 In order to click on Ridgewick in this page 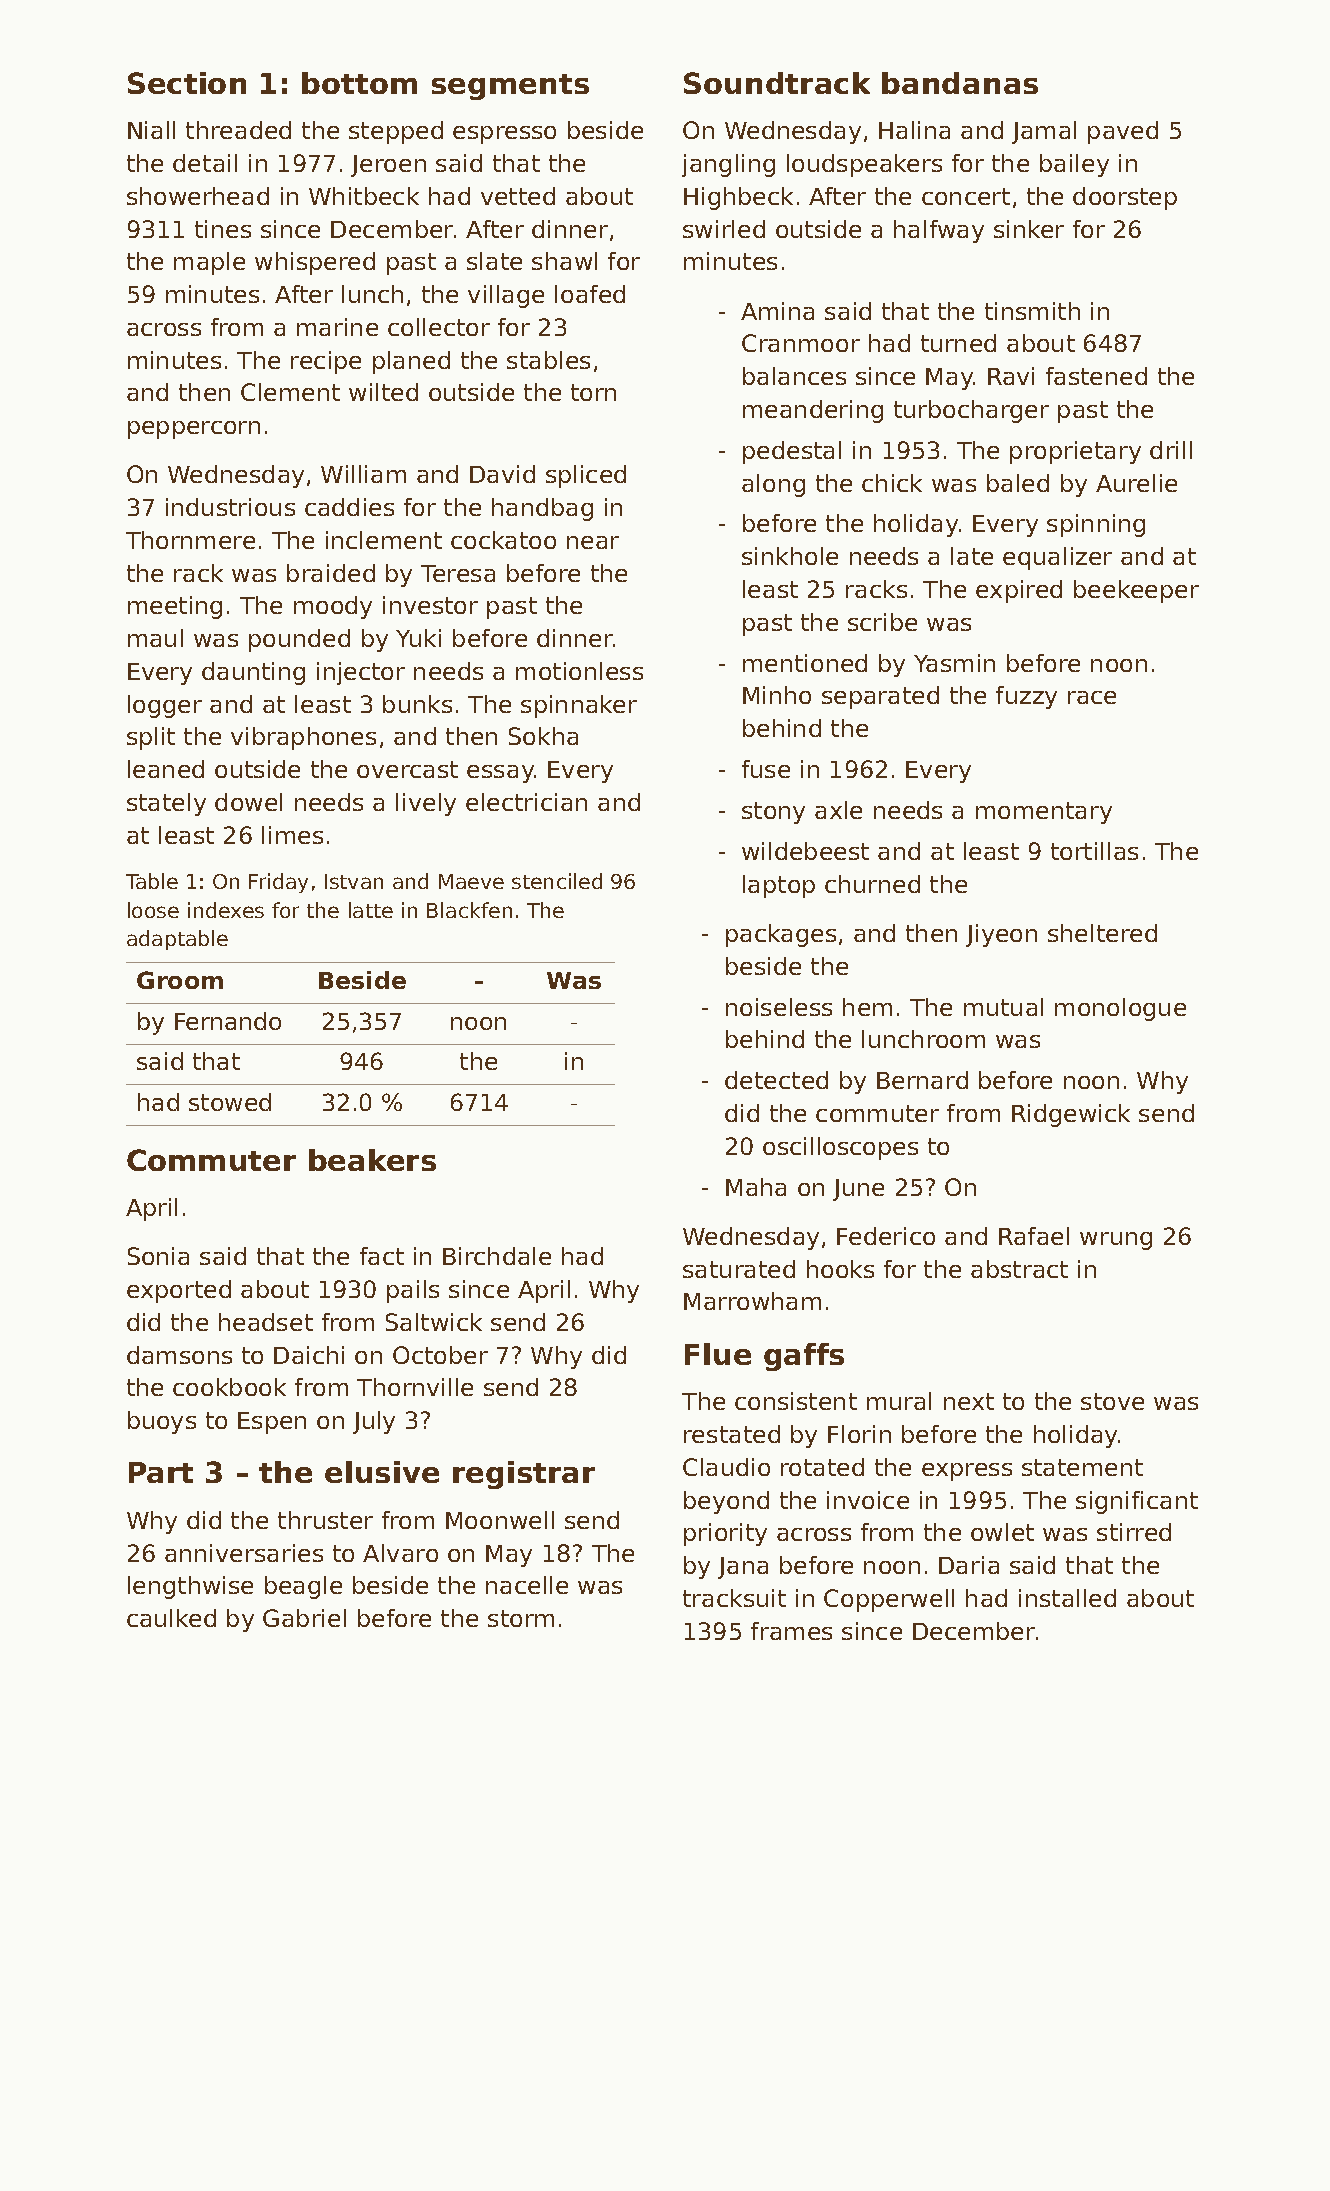, I will do `click(1071, 1115)`.
